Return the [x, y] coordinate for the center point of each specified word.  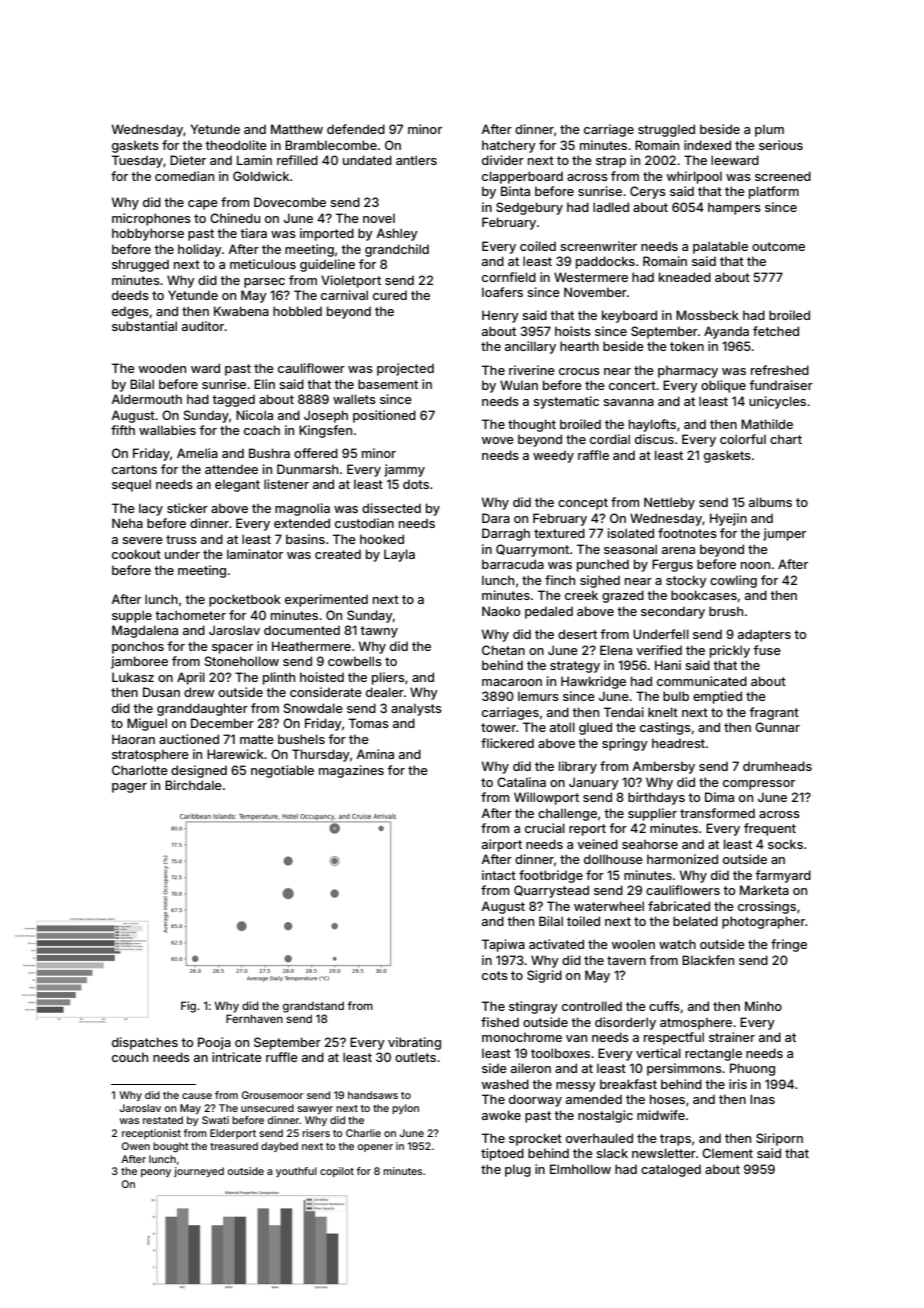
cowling [733, 581]
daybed [279, 1147]
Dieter [188, 160]
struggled [666, 130]
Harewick [235, 754]
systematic [566, 402]
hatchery [509, 146]
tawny [379, 632]
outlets [415, 1057]
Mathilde [767, 424]
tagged [233, 400]
